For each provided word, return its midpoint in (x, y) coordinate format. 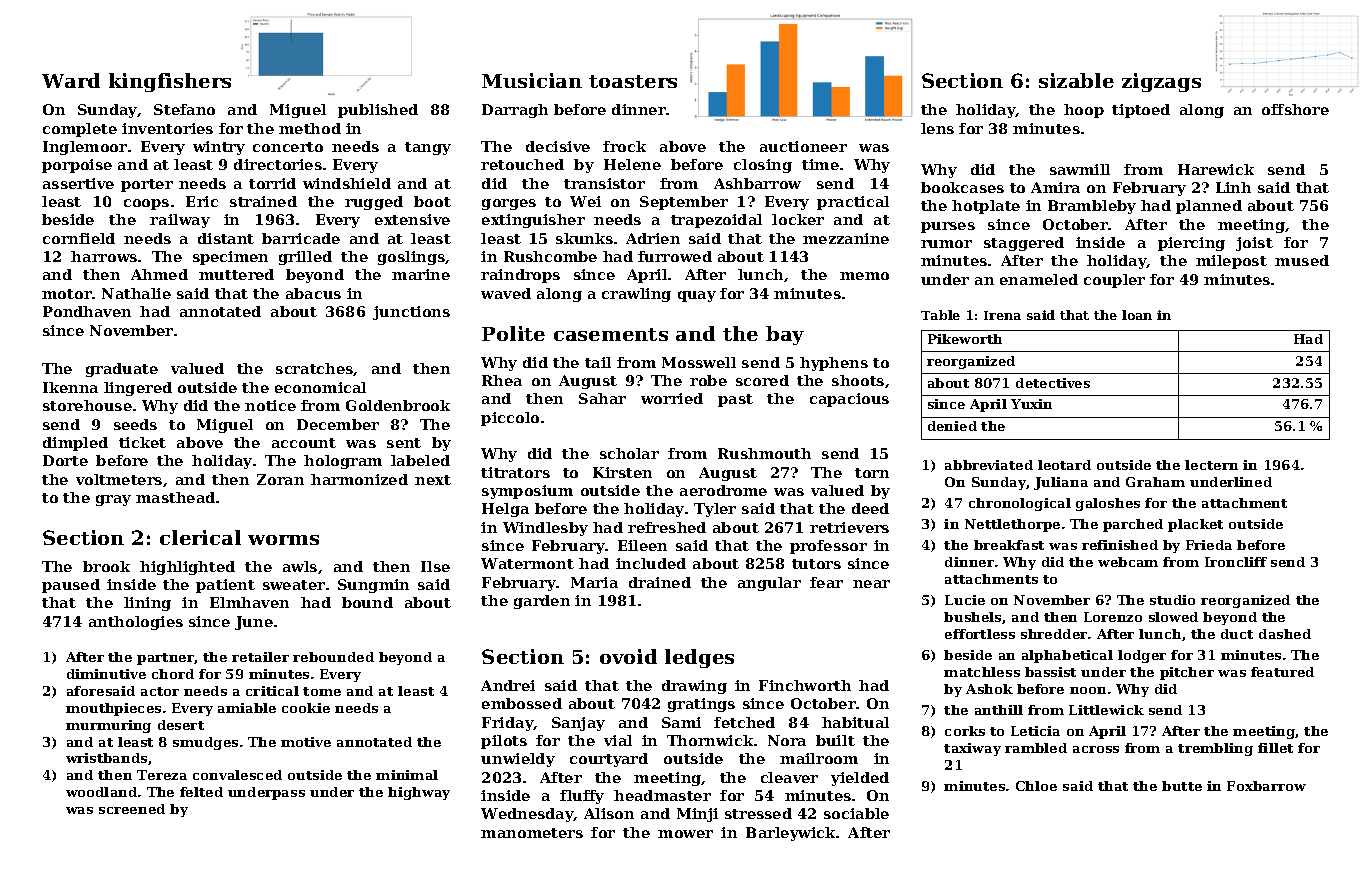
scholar (629, 453)
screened (132, 809)
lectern (1211, 465)
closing (763, 166)
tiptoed (1141, 111)
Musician (532, 80)
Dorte (65, 460)
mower (685, 834)
